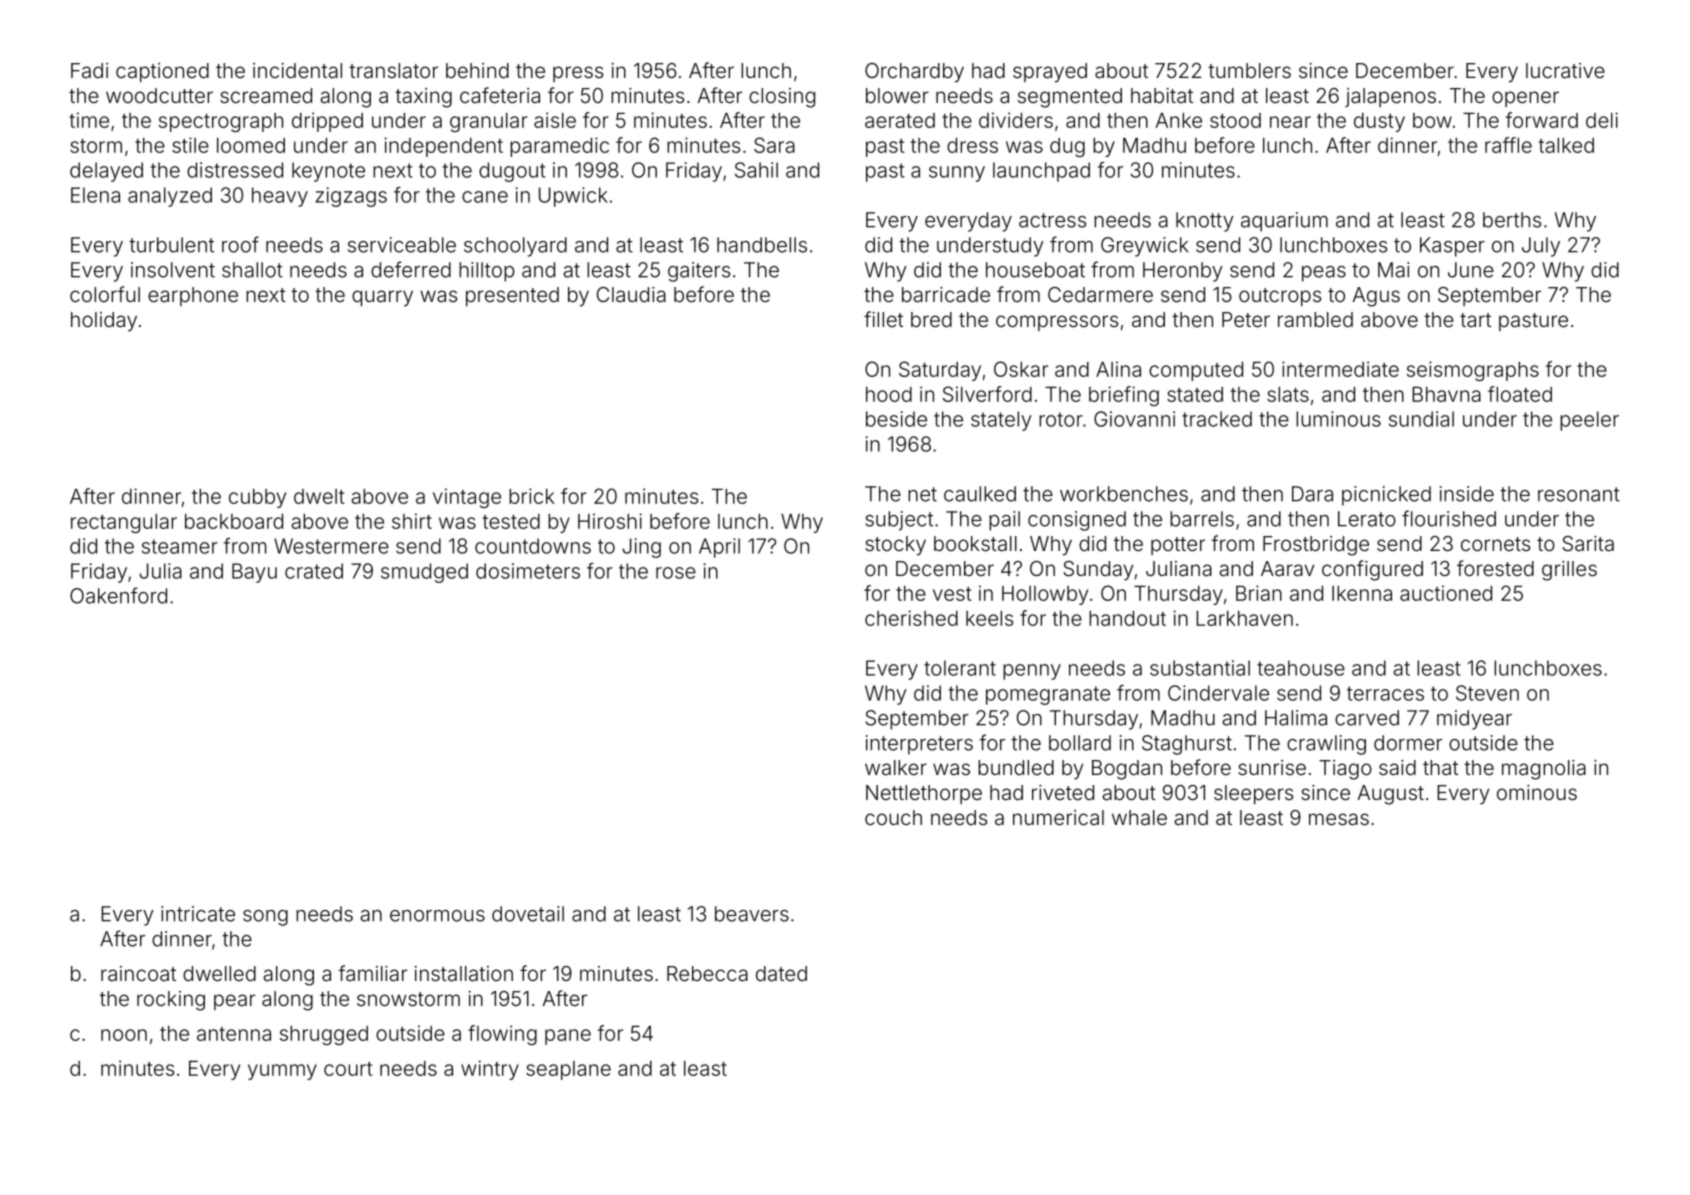  I want to click on inside, so click(1467, 494).
